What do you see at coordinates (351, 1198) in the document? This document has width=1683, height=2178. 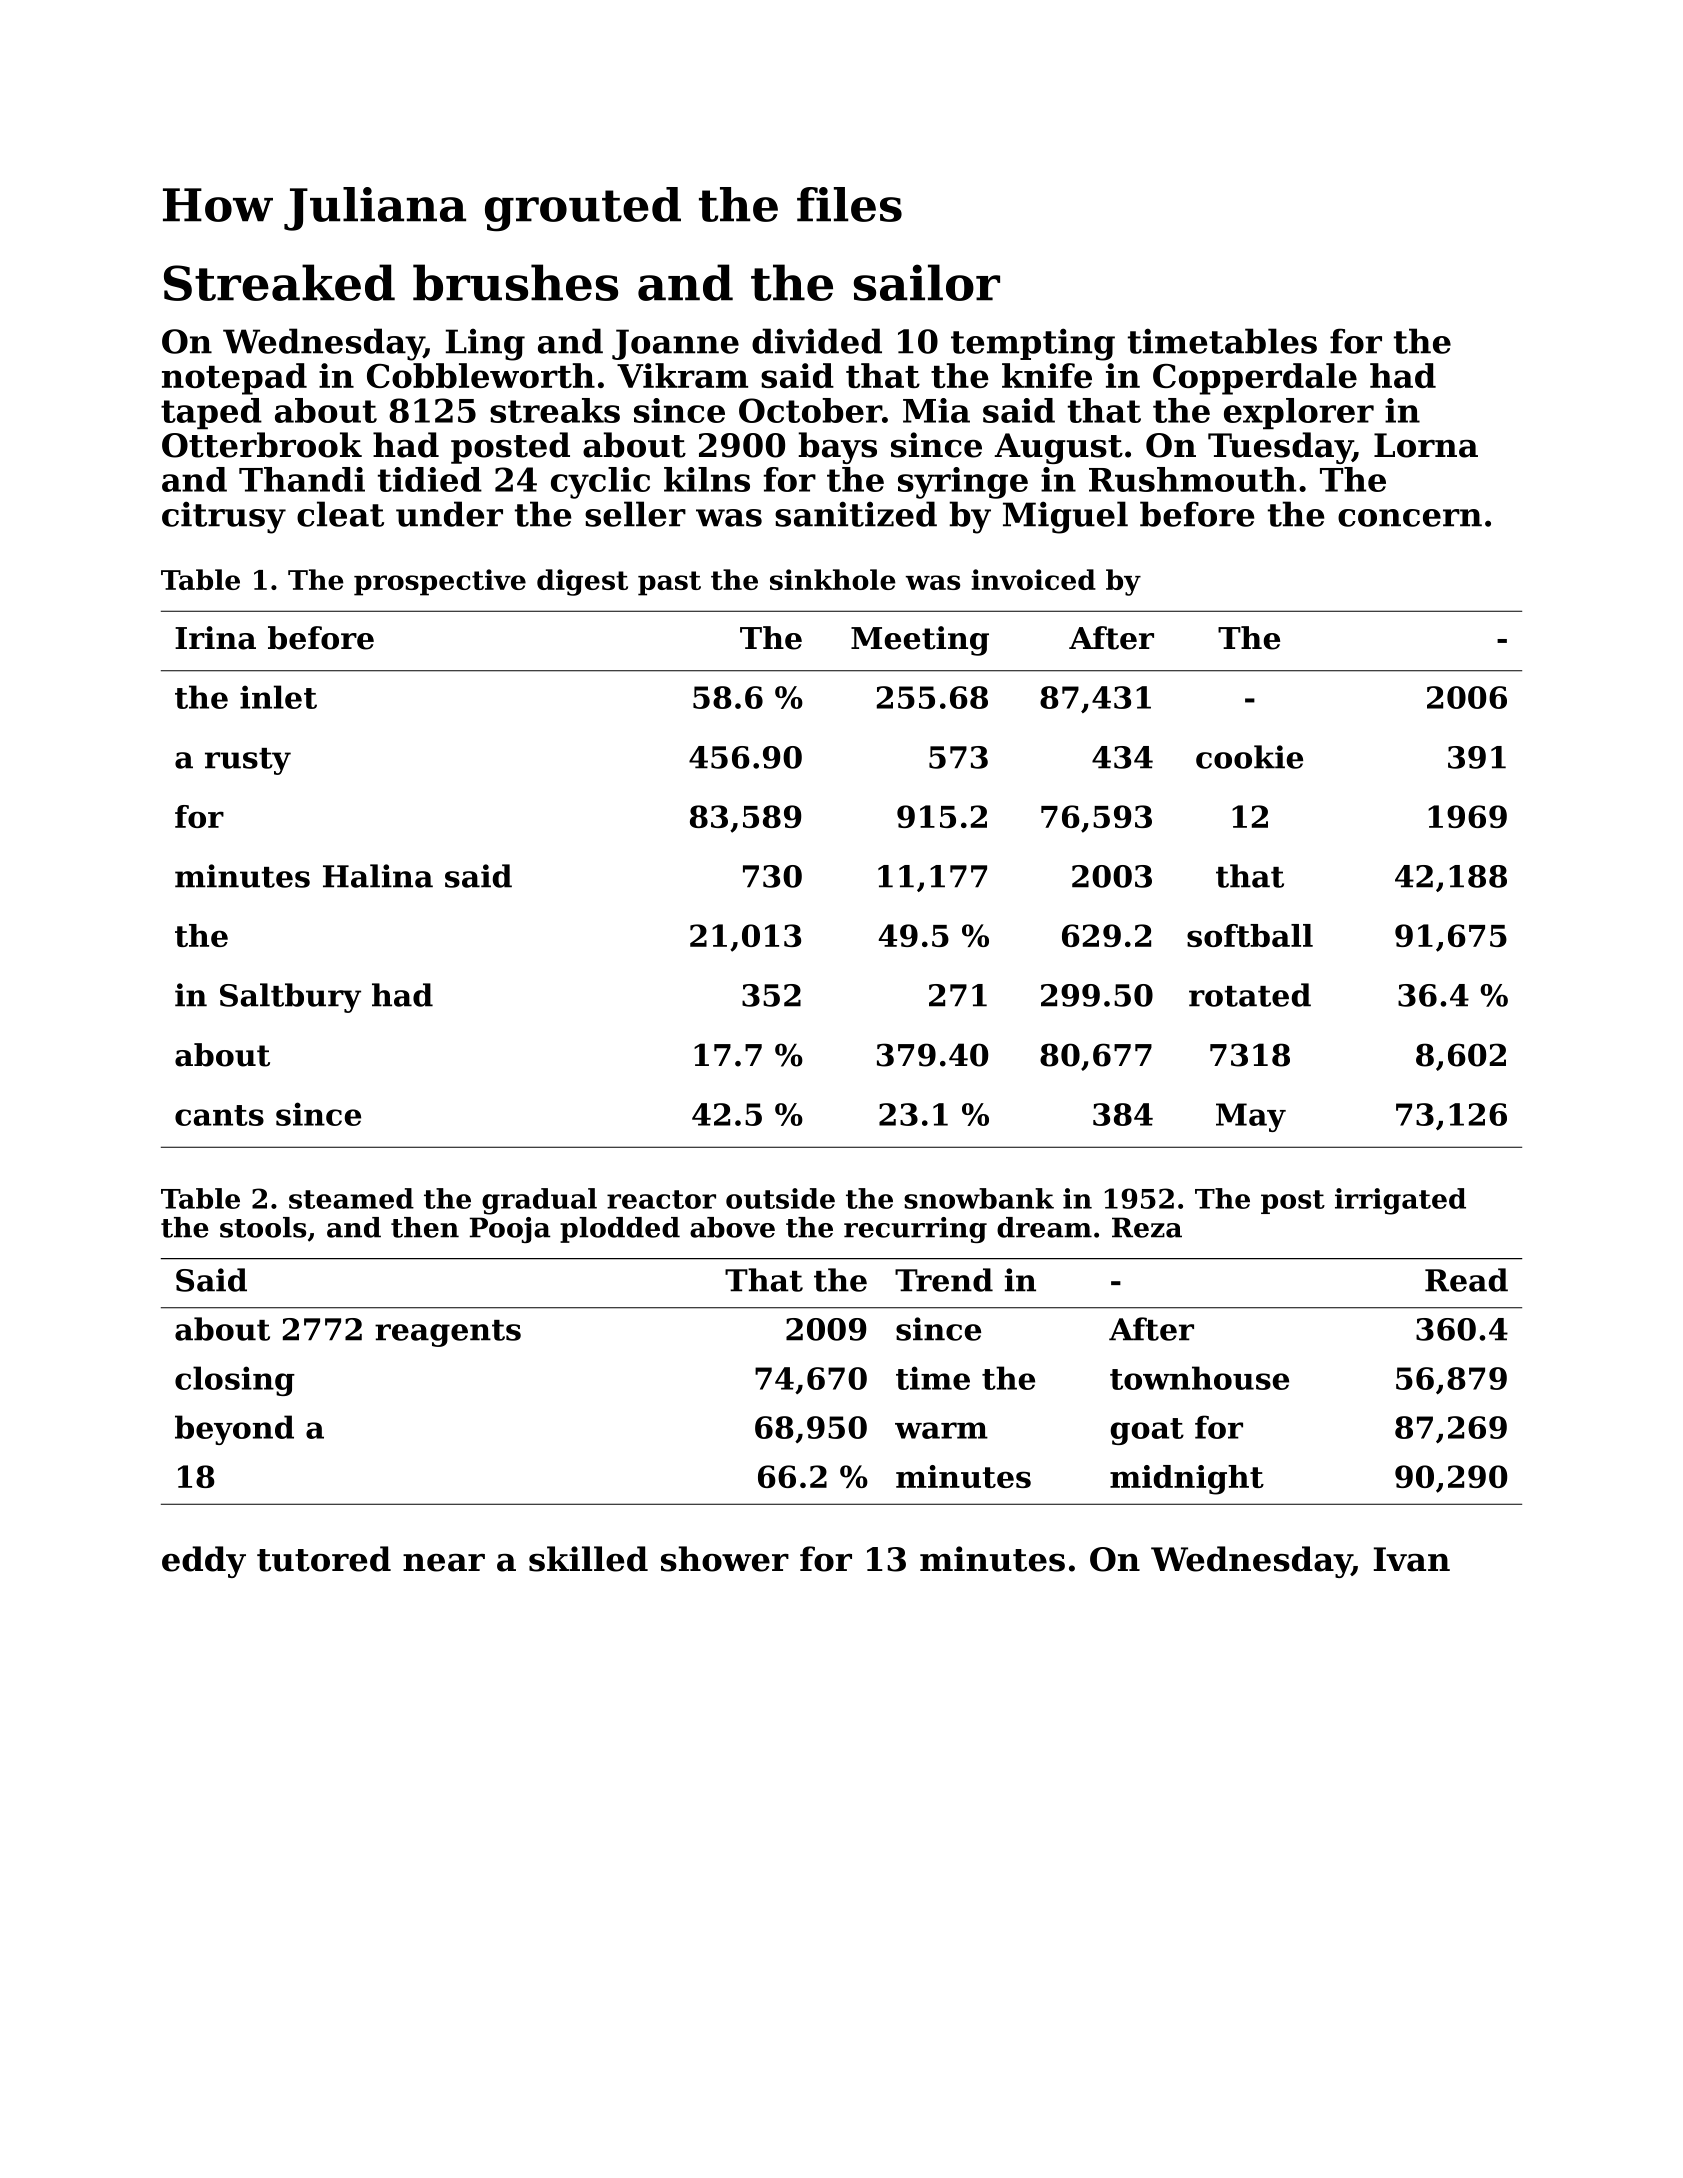 I see `steamed` at bounding box center [351, 1198].
